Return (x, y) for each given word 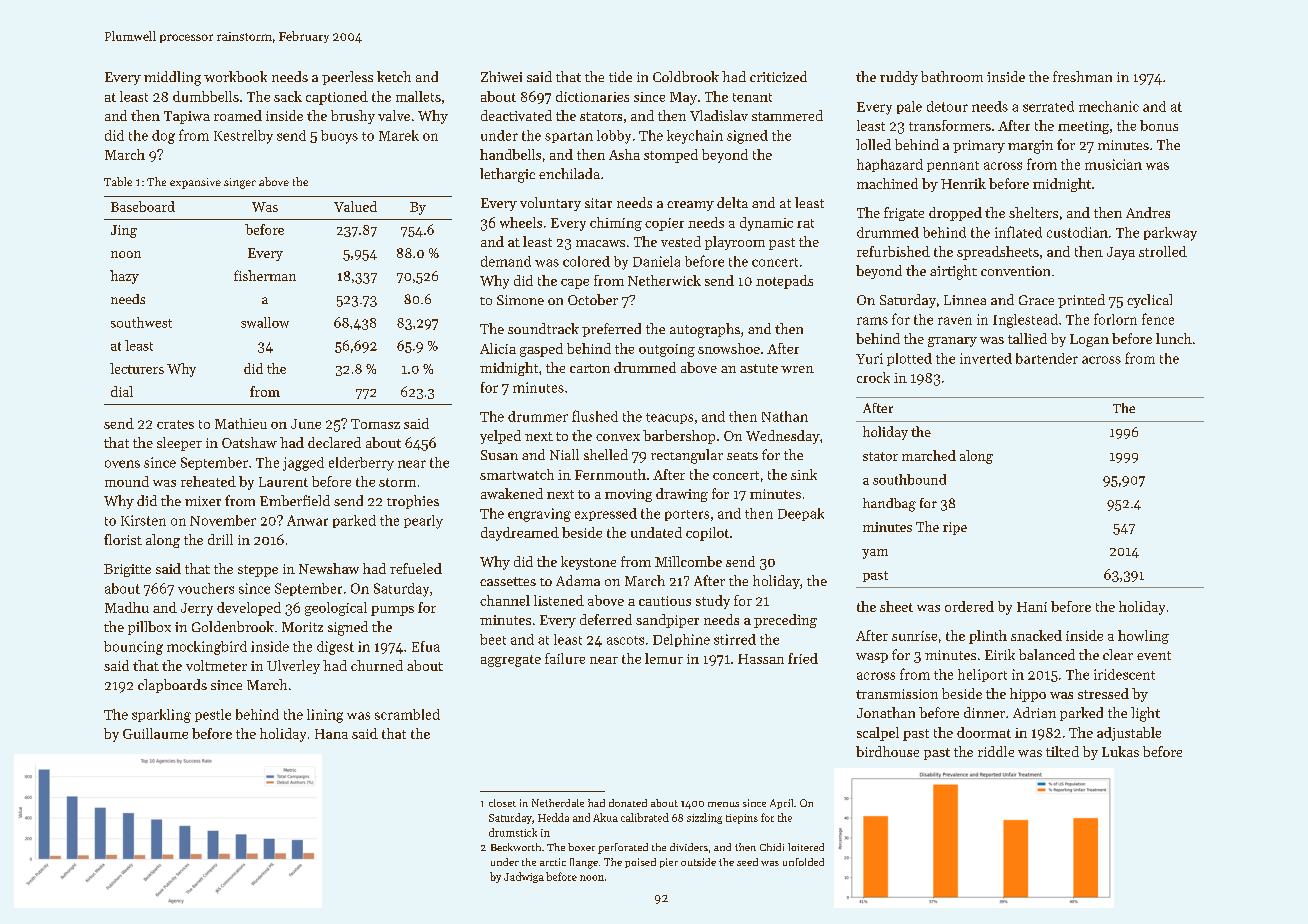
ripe (955, 528)
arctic (553, 862)
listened (559, 600)
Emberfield (295, 500)
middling (172, 78)
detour (947, 106)
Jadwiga (524, 877)
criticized (778, 76)
